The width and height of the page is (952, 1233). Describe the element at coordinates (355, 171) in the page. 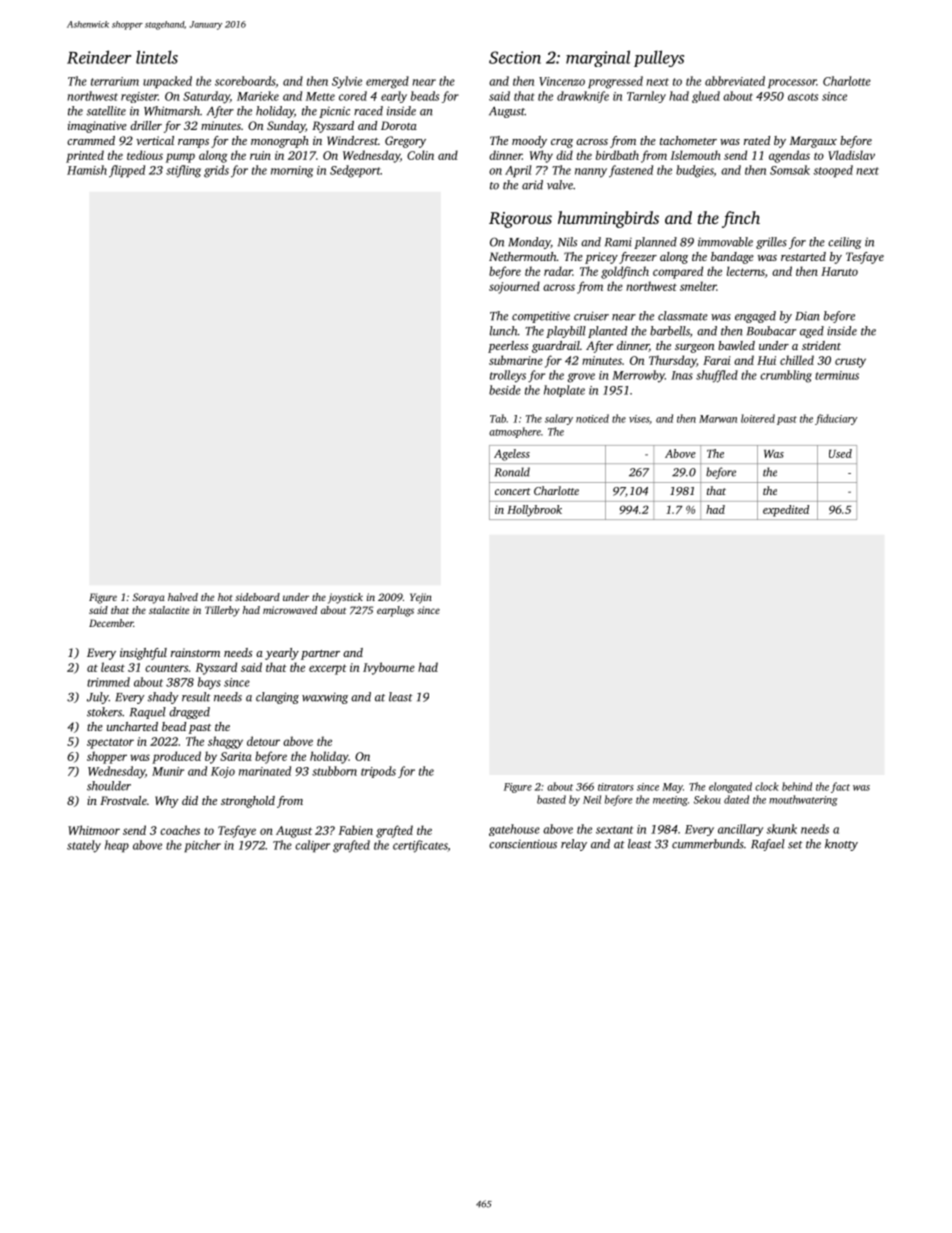

I see `Sedgeport` at that location.
